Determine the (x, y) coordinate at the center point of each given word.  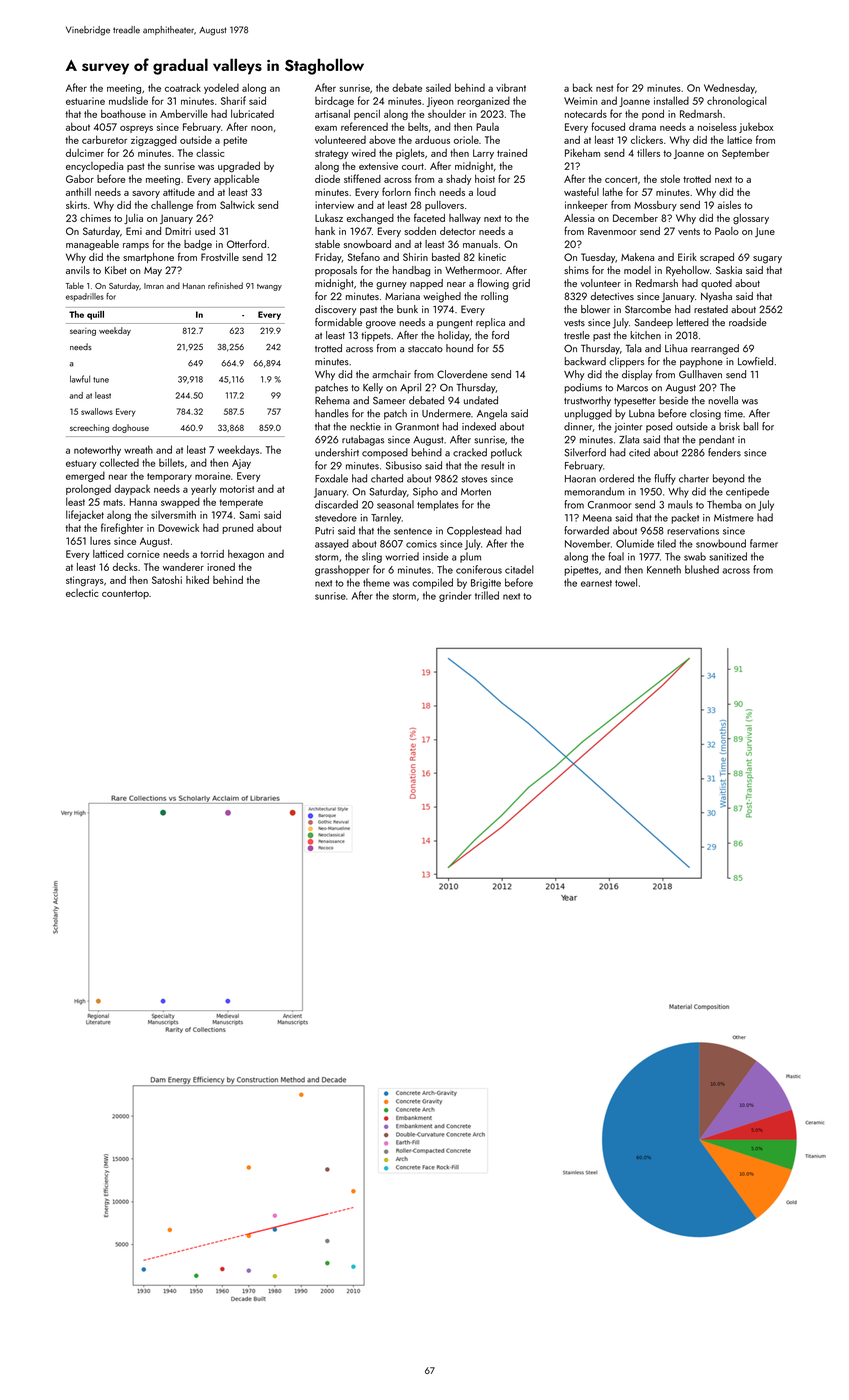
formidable (338, 322)
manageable (92, 245)
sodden (420, 231)
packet (685, 518)
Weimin (580, 101)
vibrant (511, 87)
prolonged (88, 489)
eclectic (82, 593)
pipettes (581, 571)
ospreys (136, 129)
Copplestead (474, 531)
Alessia (579, 218)
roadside (748, 322)
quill (95, 315)
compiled (433, 583)
